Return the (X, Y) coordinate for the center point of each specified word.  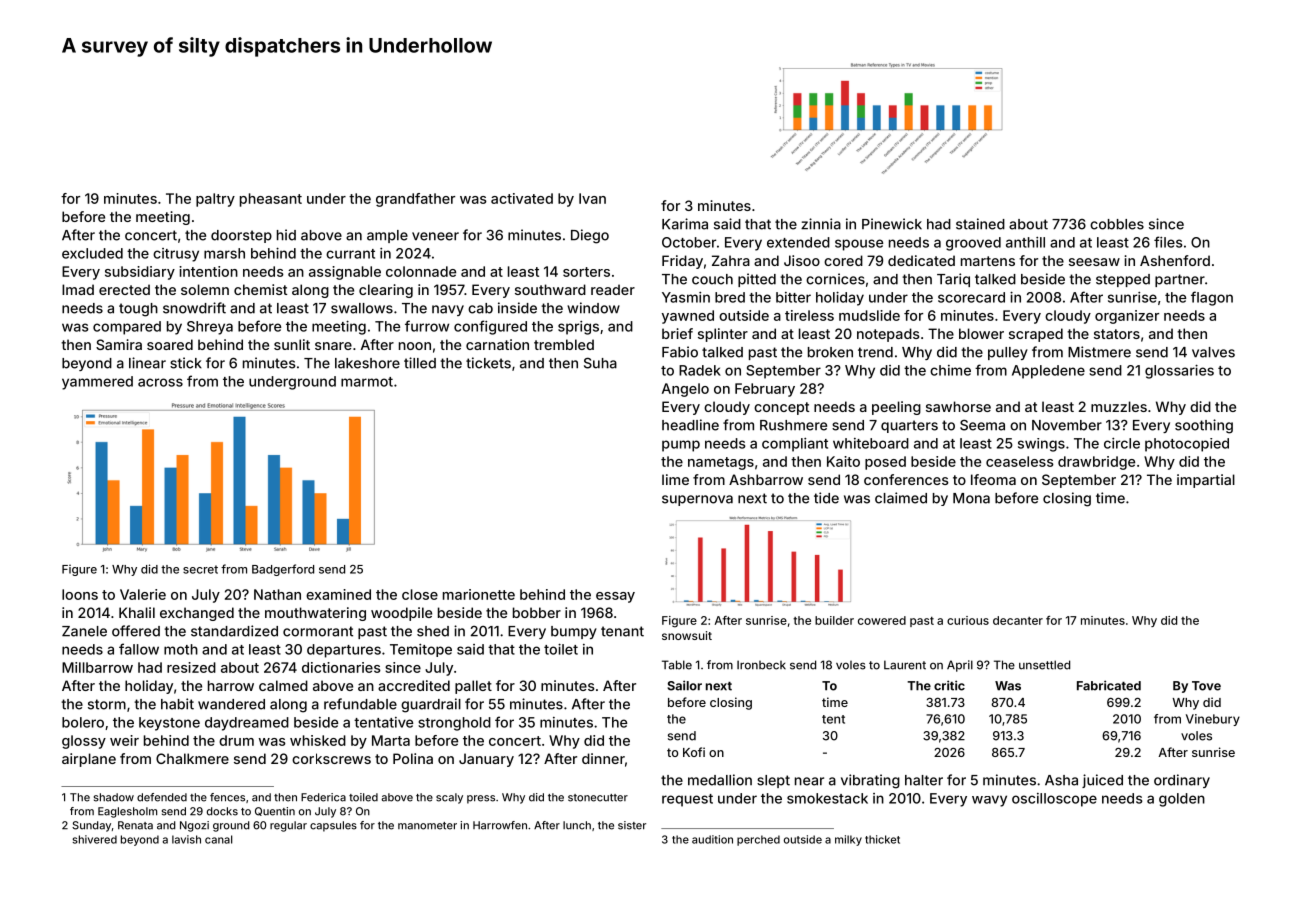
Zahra (731, 260)
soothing (1204, 426)
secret (200, 569)
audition (712, 839)
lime (675, 479)
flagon (1212, 298)
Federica (323, 797)
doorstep (241, 236)
